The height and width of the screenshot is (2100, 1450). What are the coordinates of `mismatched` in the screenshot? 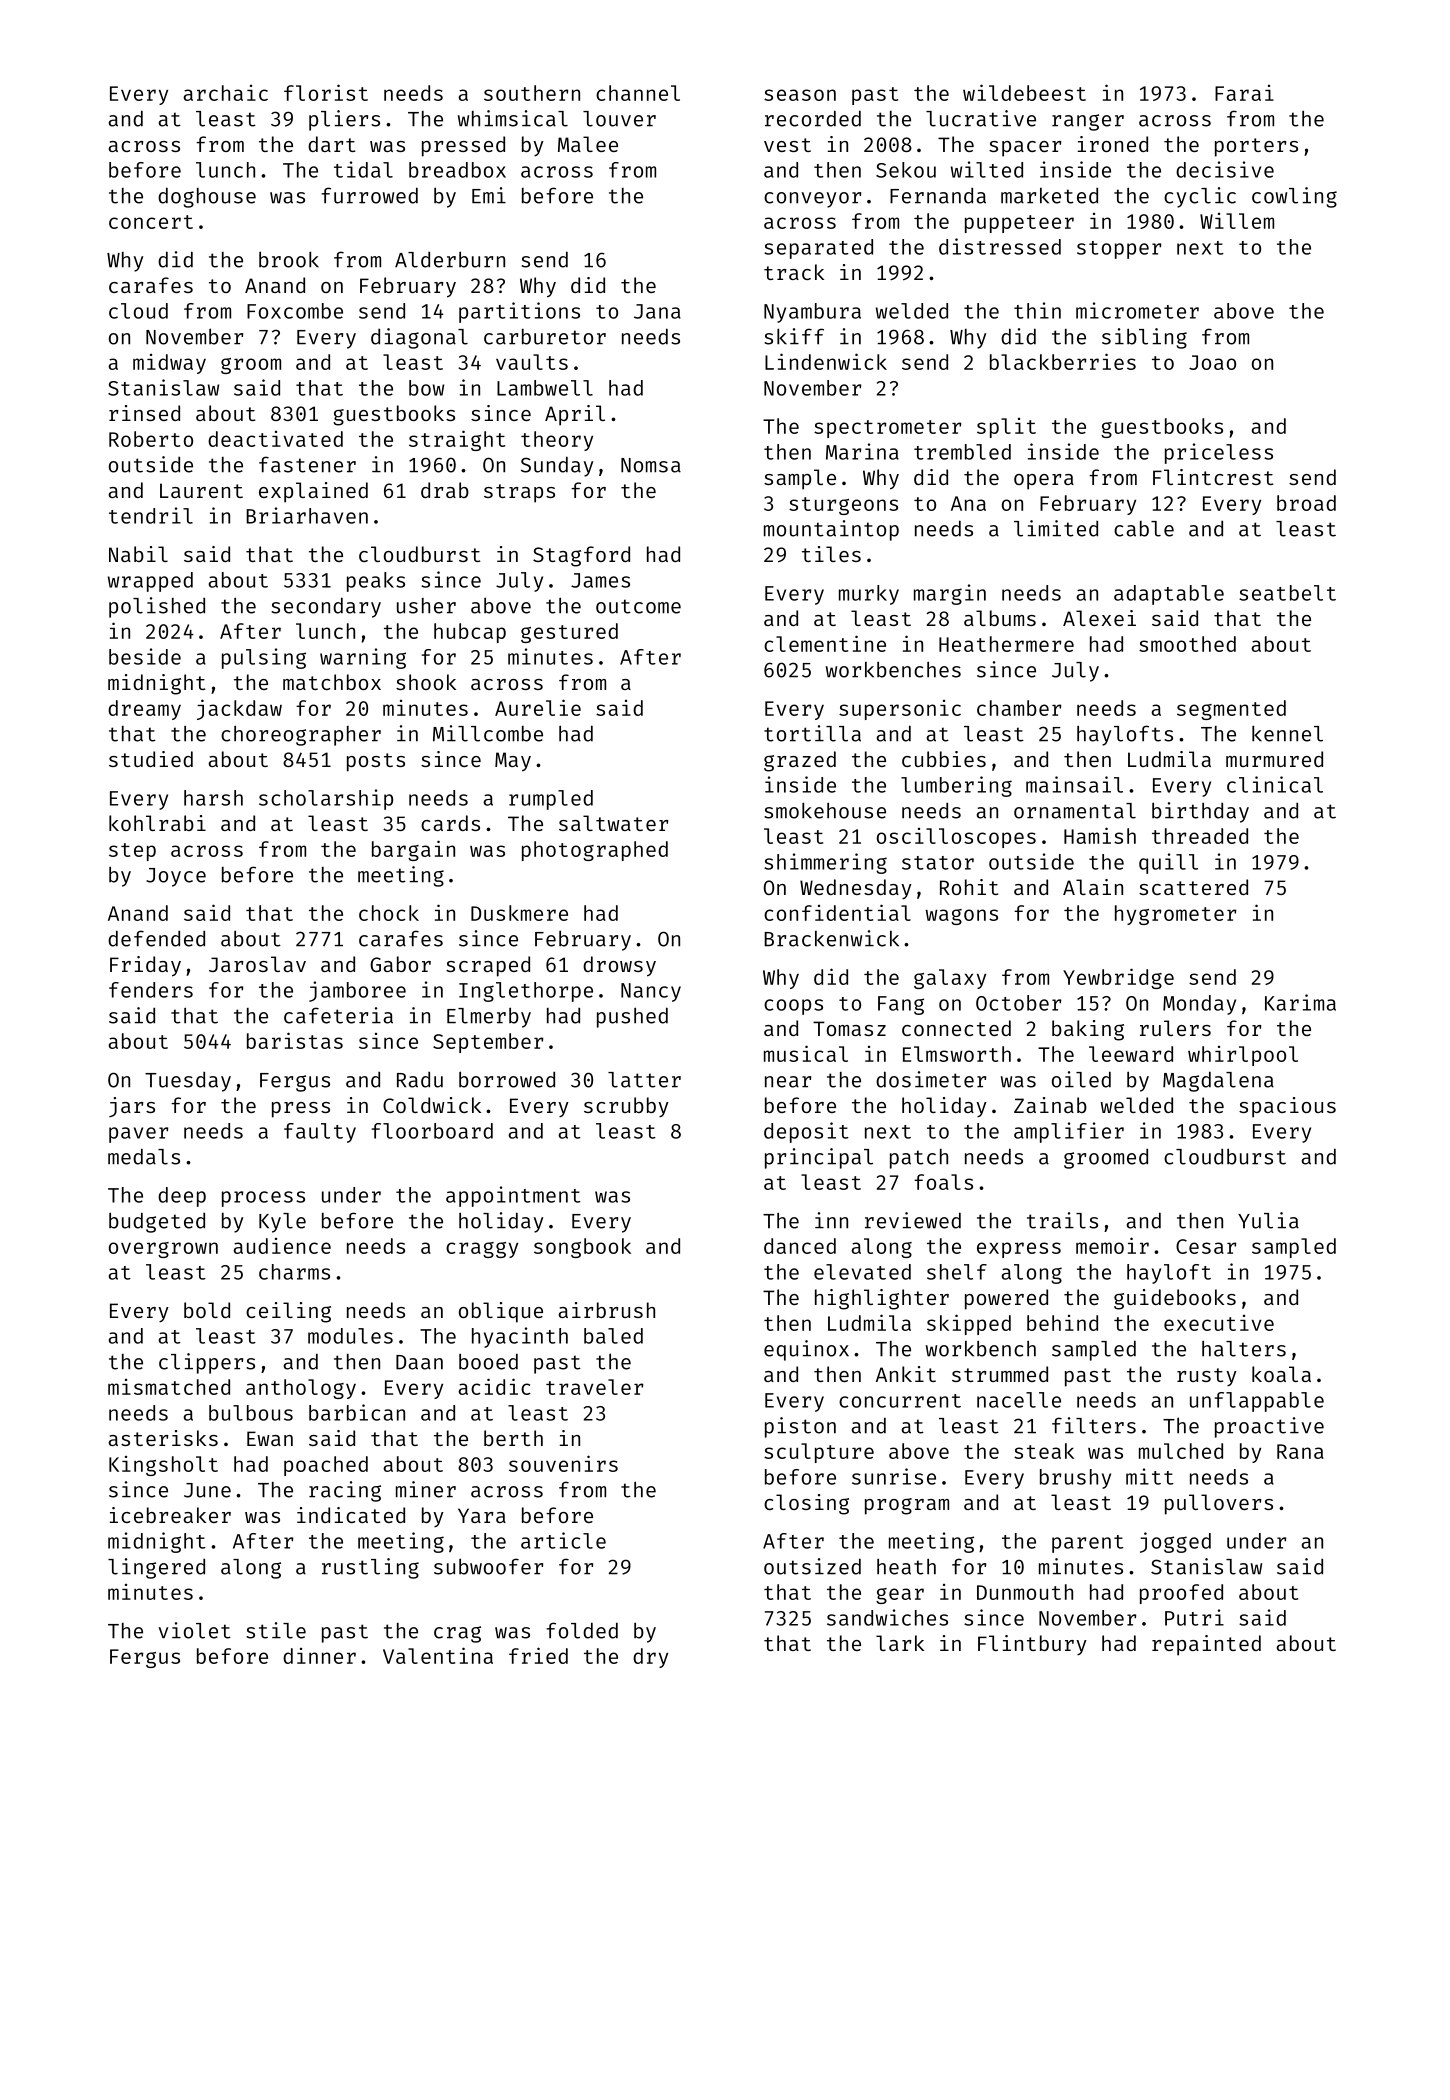 It's located at (169, 1387).
